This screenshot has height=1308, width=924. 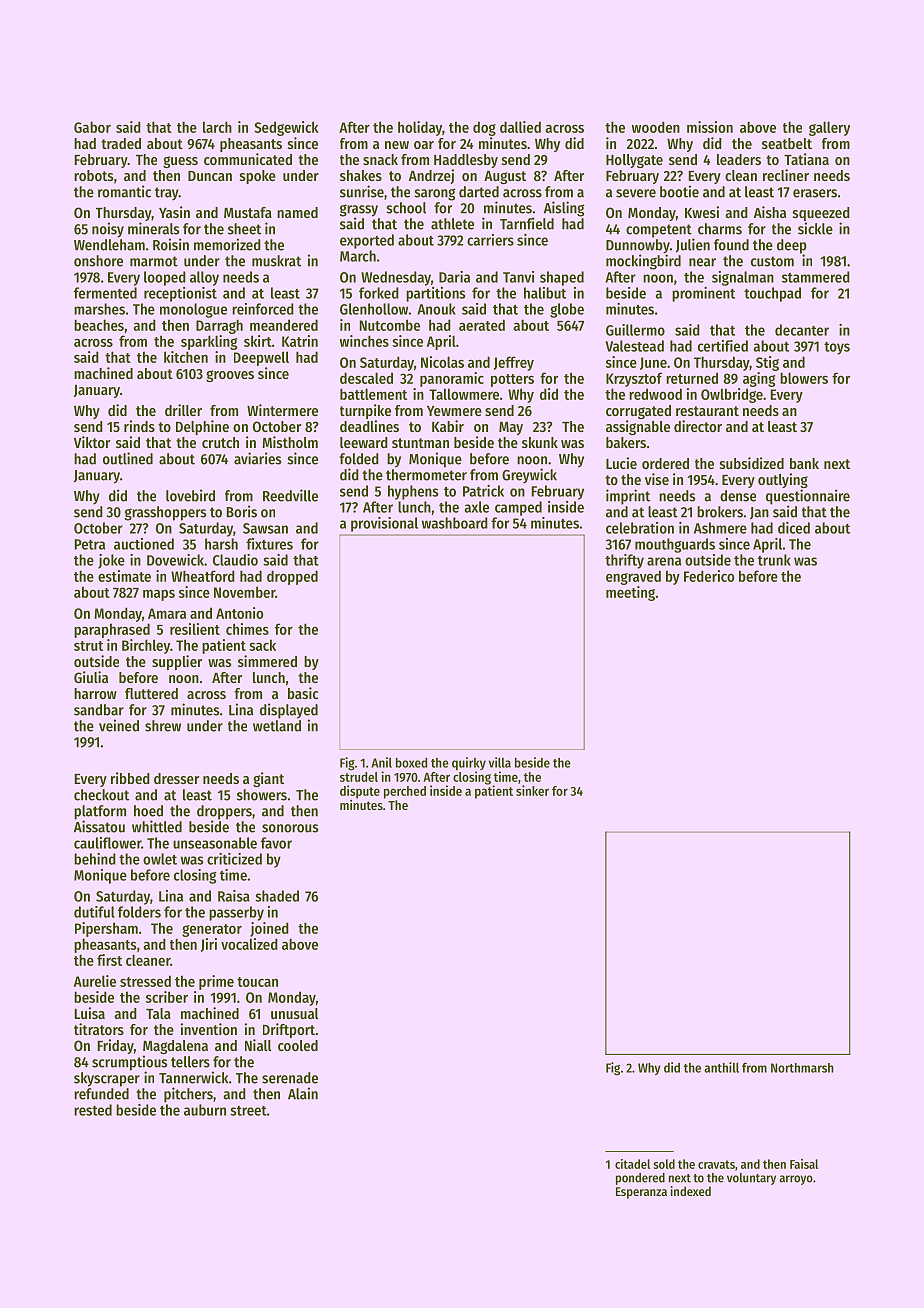 I want to click on behind, so click(x=95, y=859).
